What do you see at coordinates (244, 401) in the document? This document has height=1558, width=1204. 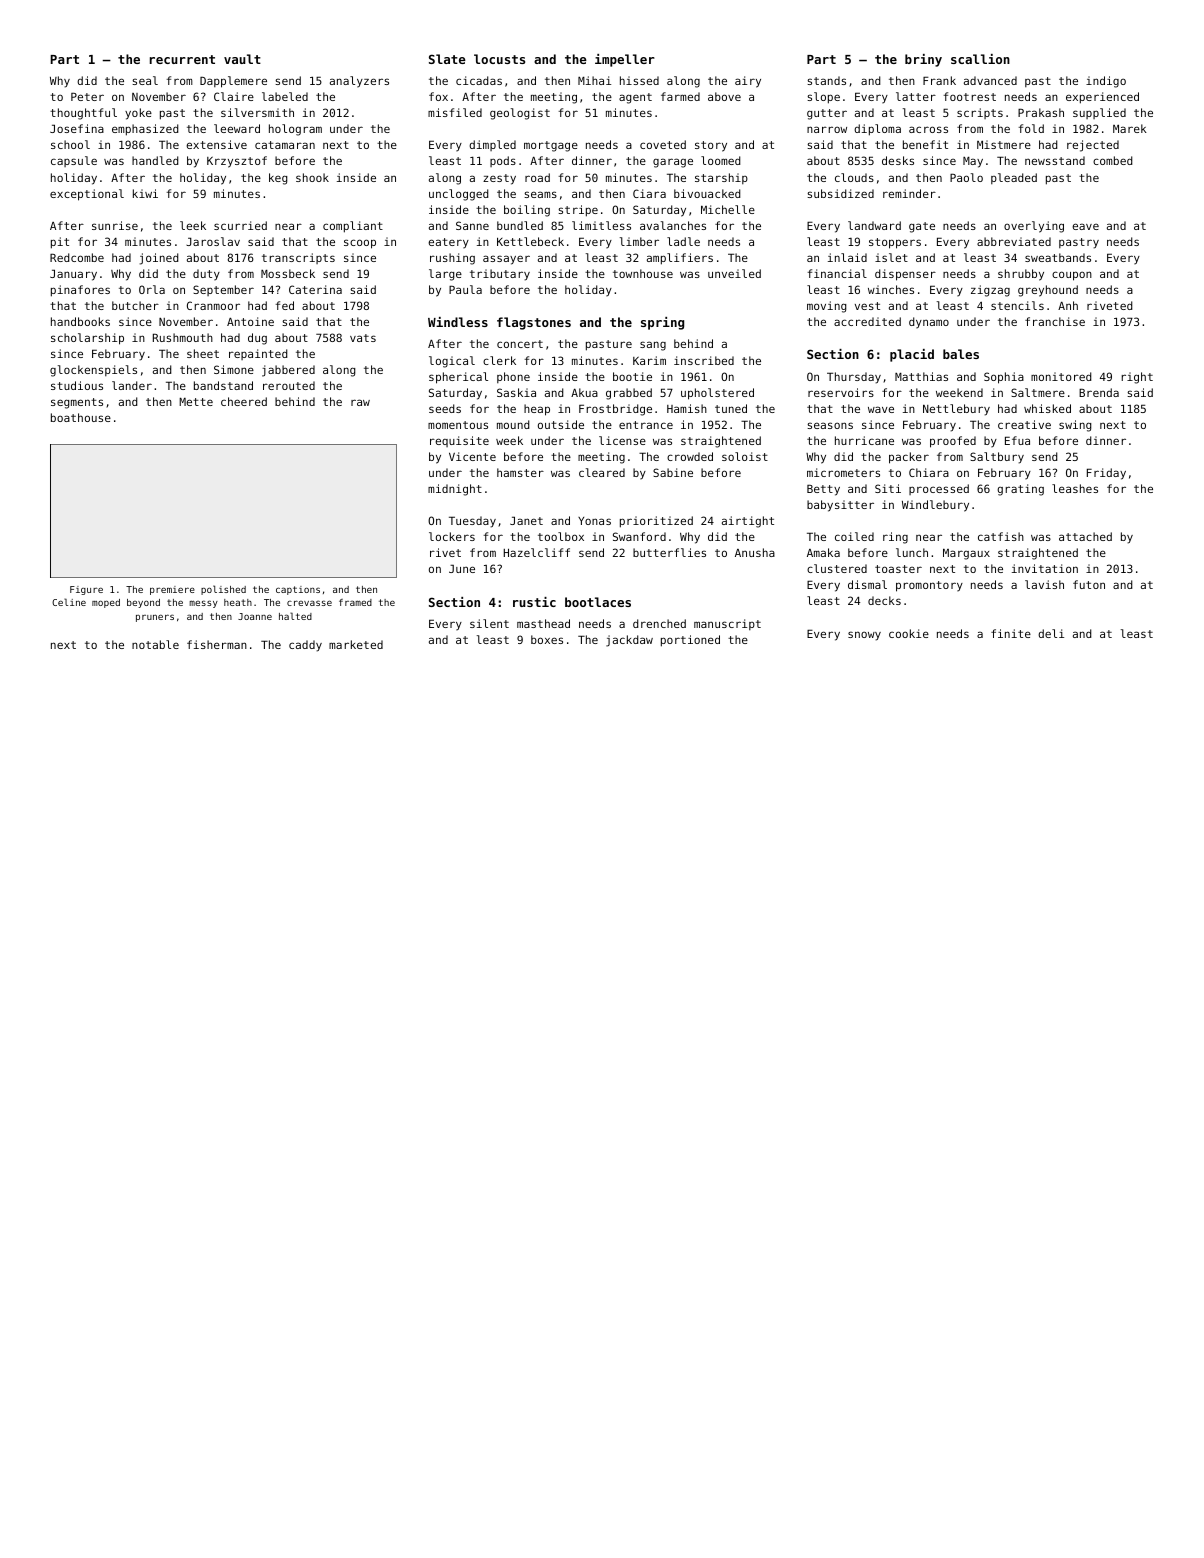 I see `cheered` at bounding box center [244, 401].
